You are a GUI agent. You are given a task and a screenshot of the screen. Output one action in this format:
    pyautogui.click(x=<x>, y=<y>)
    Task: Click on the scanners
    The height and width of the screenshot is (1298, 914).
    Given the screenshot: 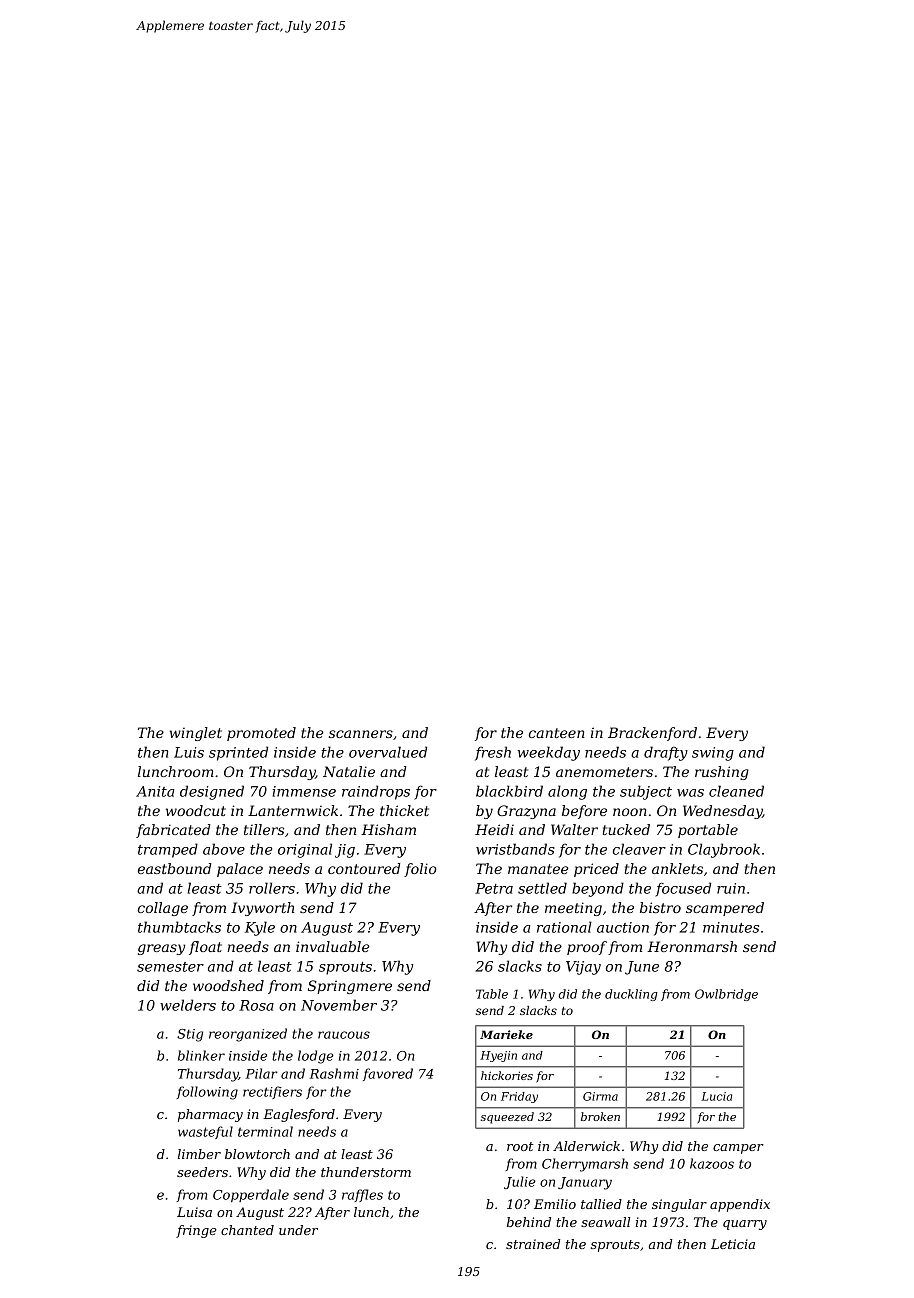 What is the action you would take?
    pyautogui.click(x=361, y=734)
